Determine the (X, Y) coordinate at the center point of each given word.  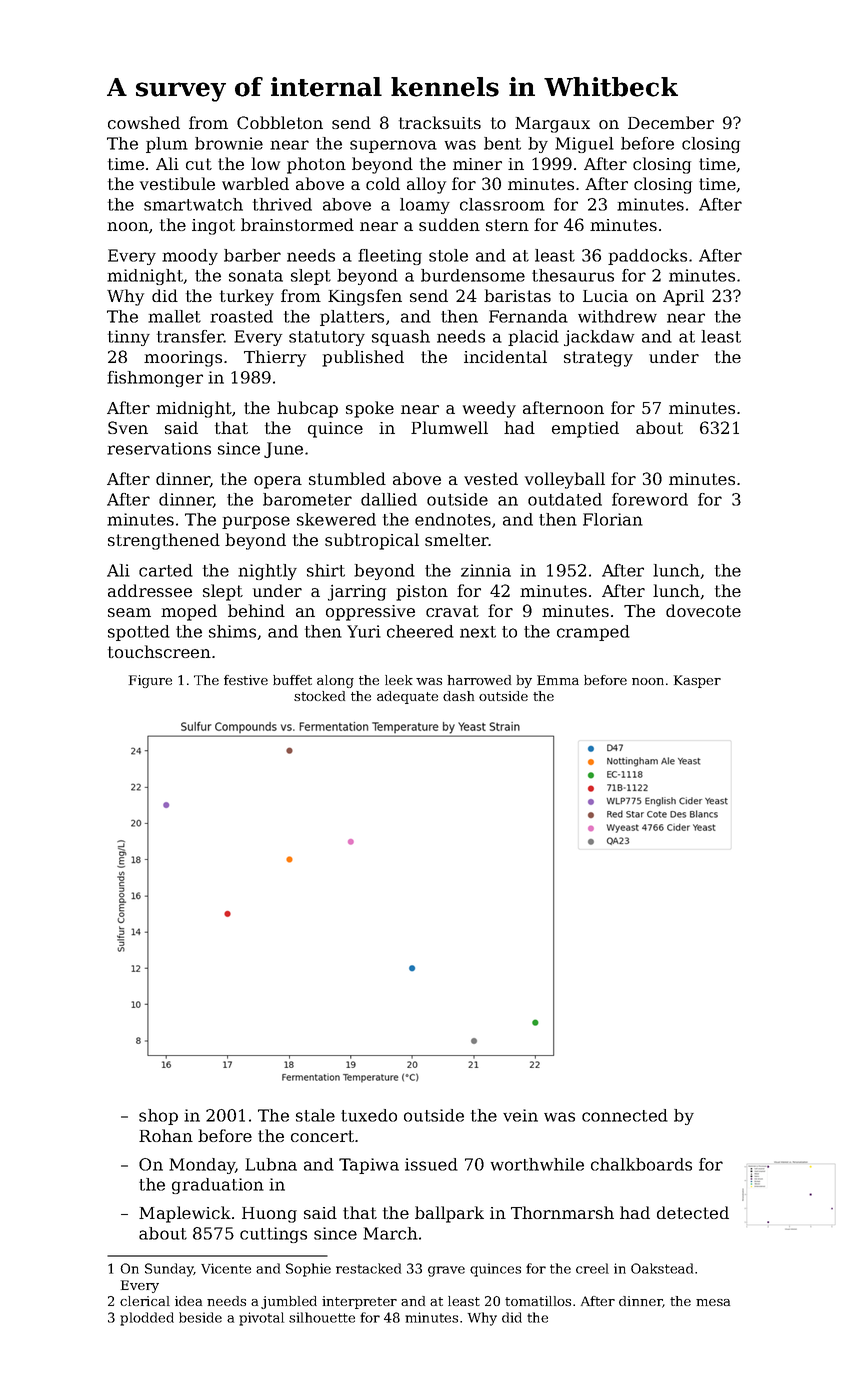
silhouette (322, 1317)
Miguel (584, 145)
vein (520, 1115)
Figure (150, 681)
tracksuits (440, 122)
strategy (598, 359)
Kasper (697, 681)
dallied (389, 499)
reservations (159, 448)
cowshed (144, 122)
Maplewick (185, 1214)
